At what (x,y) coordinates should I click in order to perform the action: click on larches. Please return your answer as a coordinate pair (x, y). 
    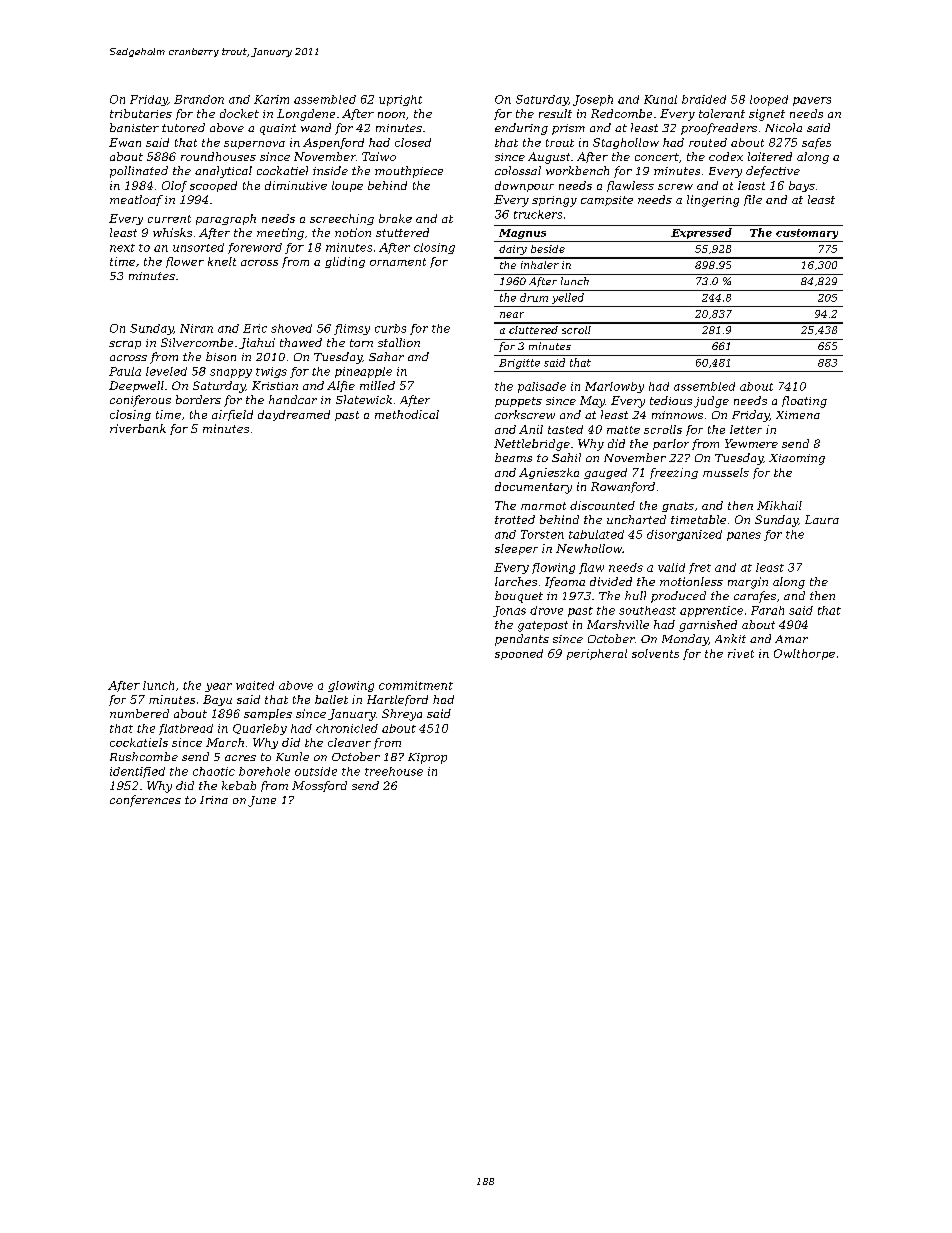
    Looking at the image, I should click on (516, 581).
